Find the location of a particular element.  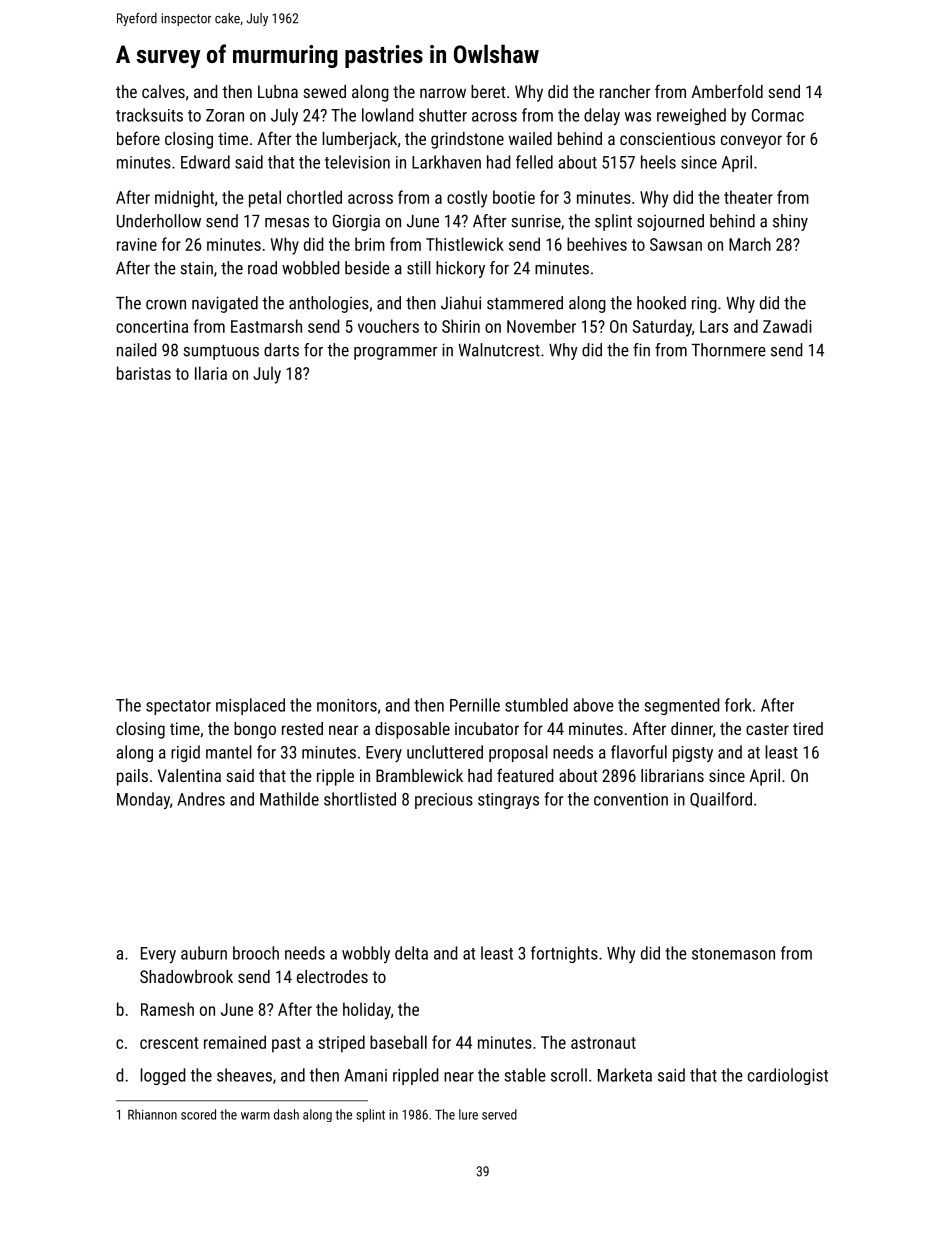

spectator is located at coordinates (178, 707).
